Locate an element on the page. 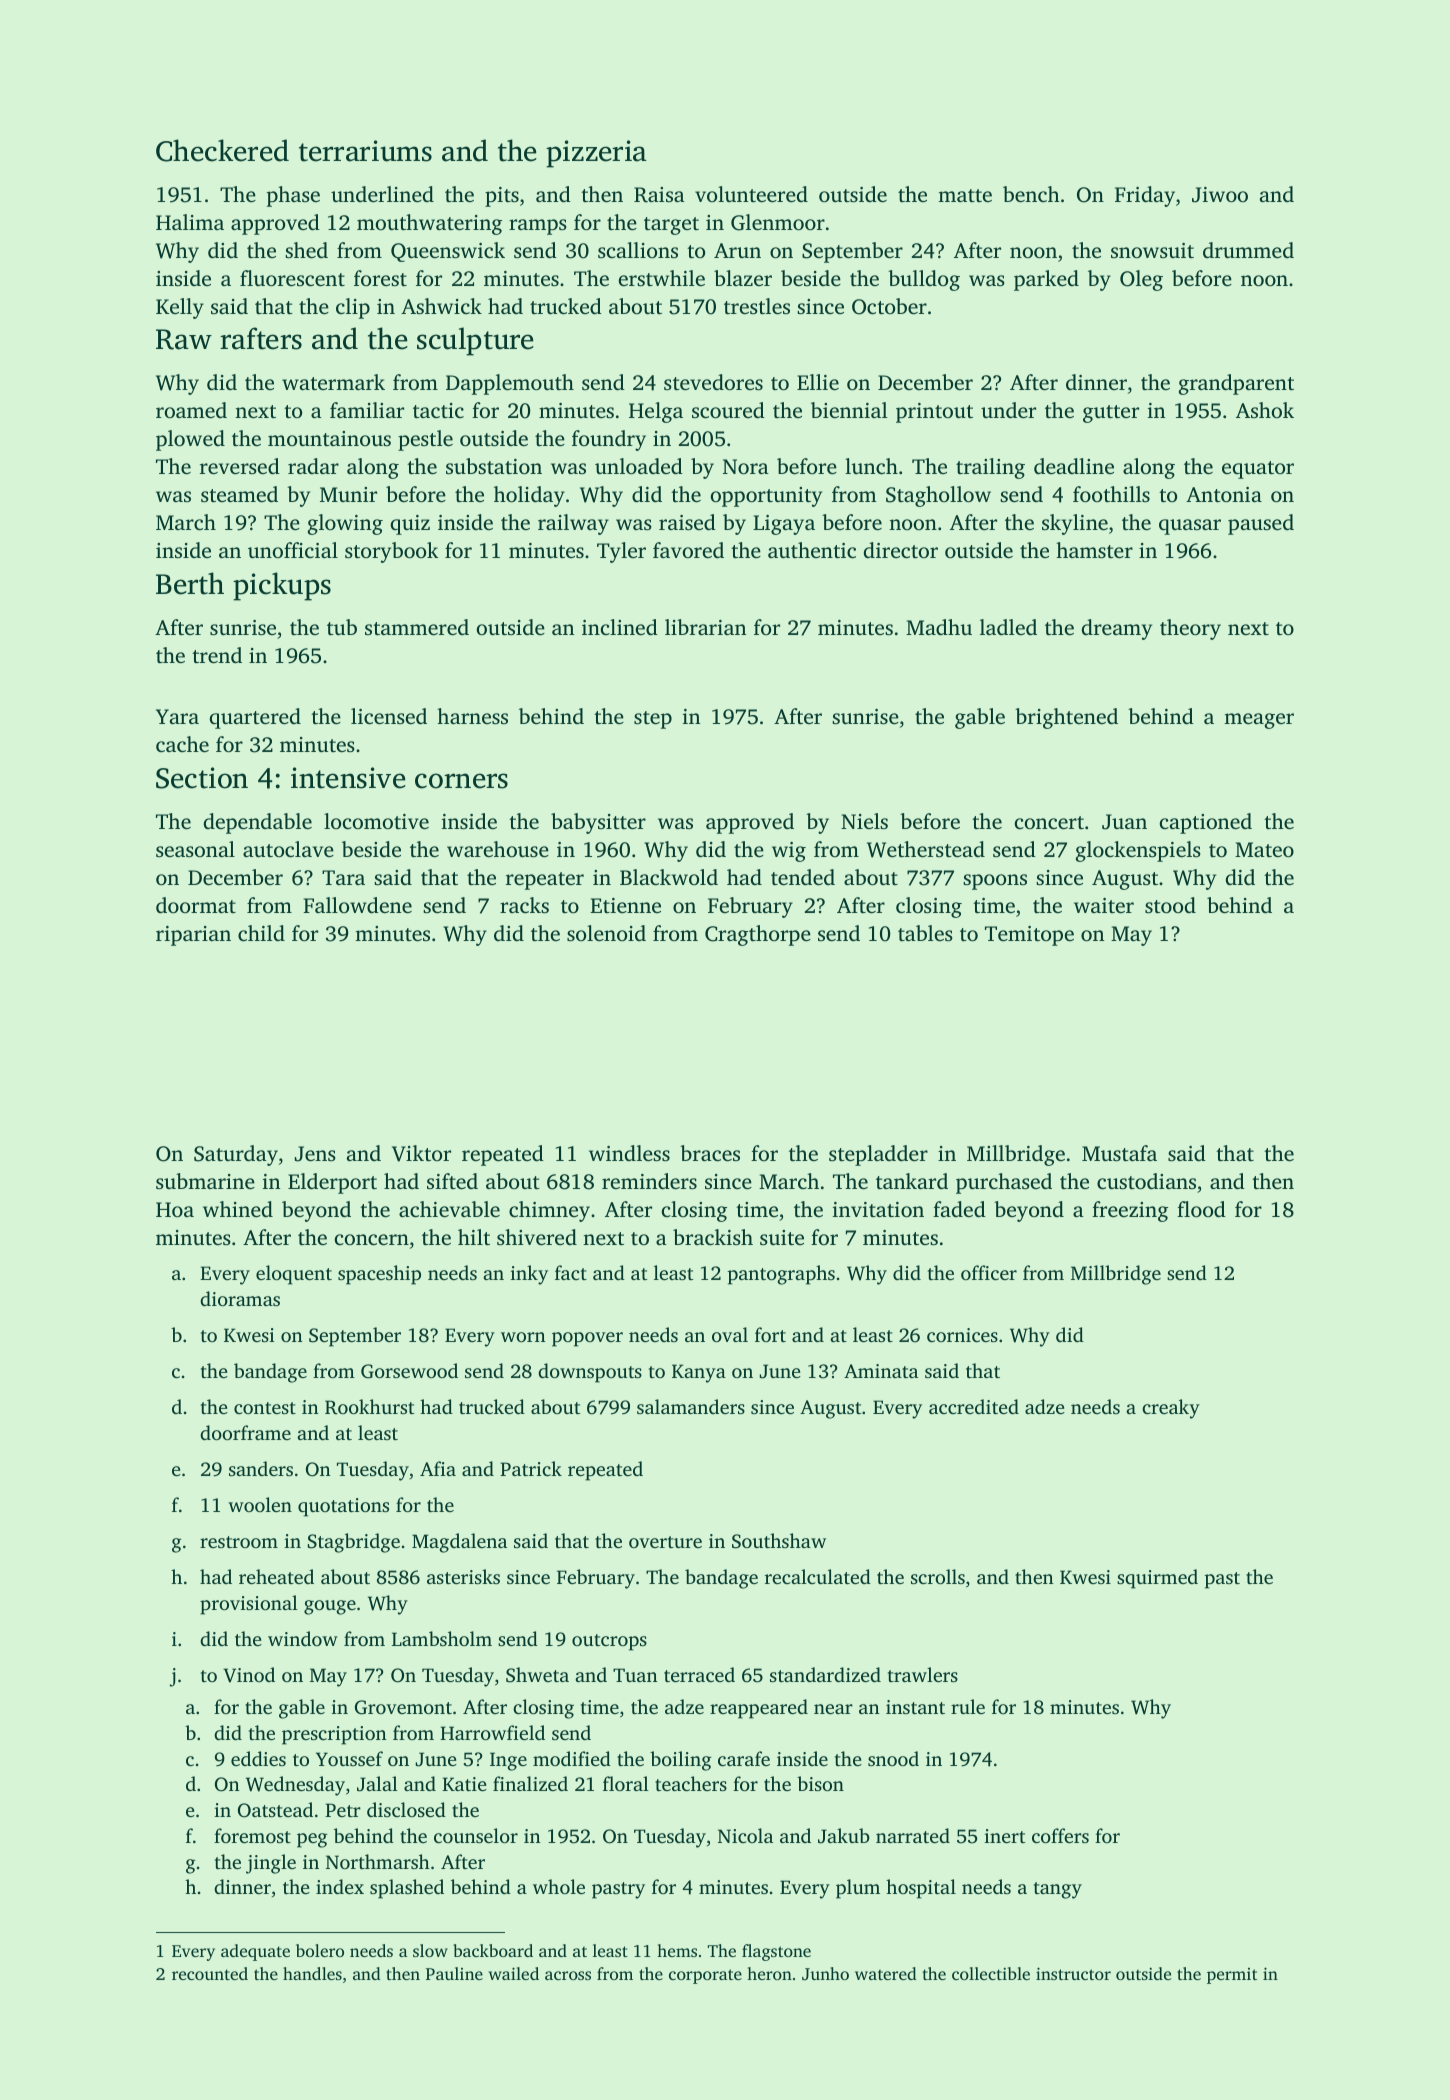 The height and width of the page is (2100, 1450). ladled is located at coordinates (1008, 627).
